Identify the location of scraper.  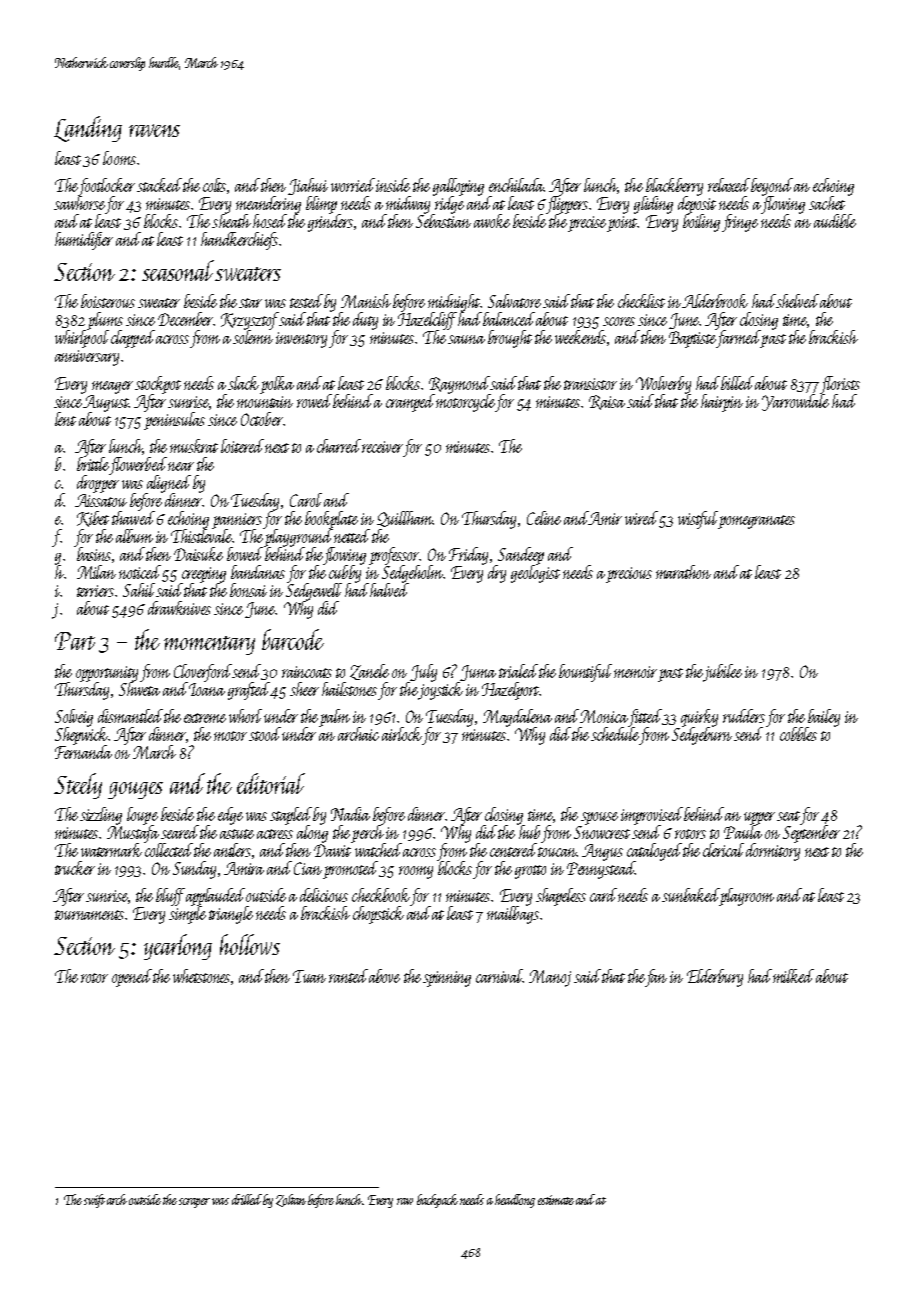
(194, 1203).
